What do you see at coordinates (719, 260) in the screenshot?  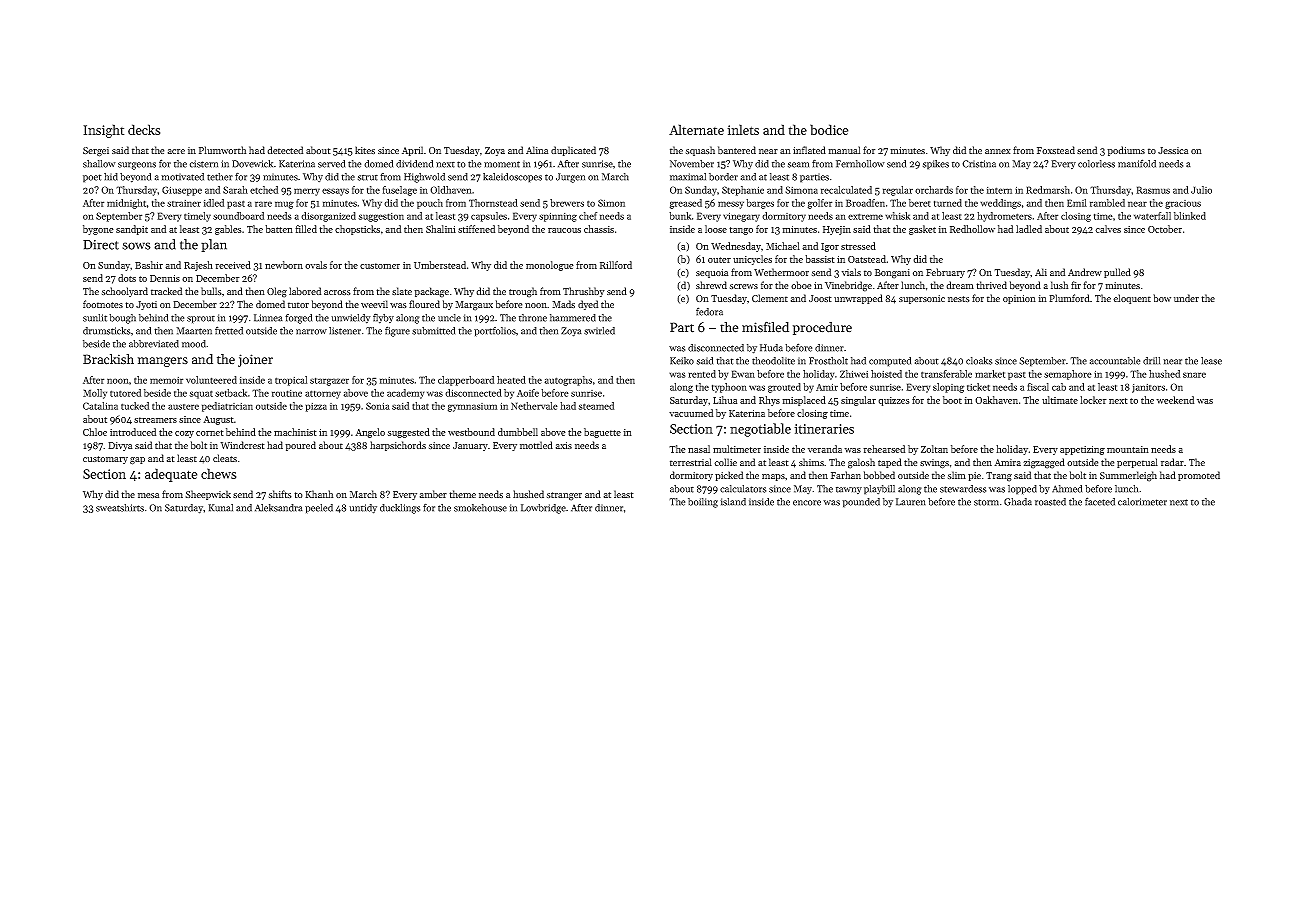 I see `outer` at bounding box center [719, 260].
